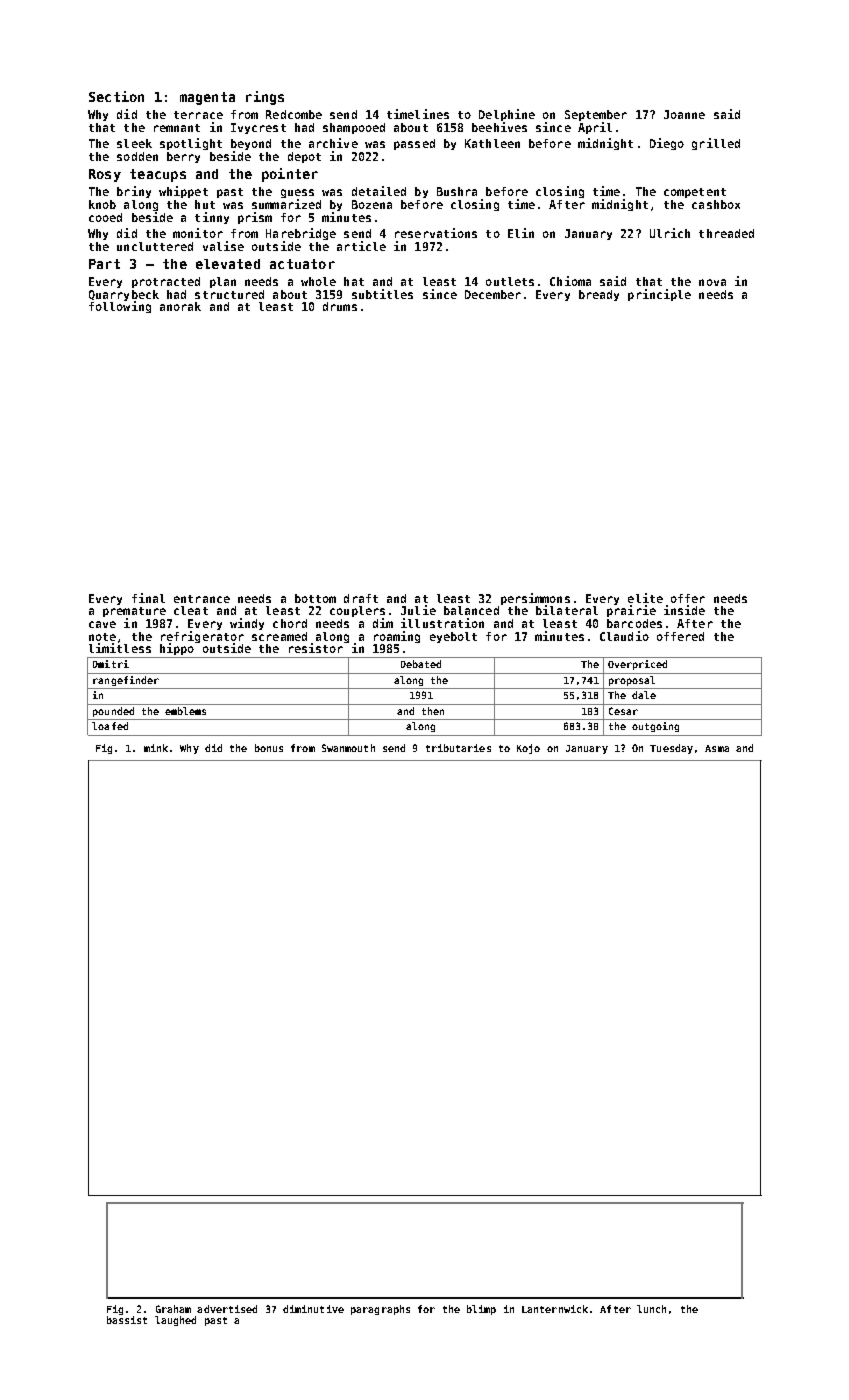 The width and height of the document is (849, 1400). Describe the element at coordinates (227, 1309) in the document. I see `advertised` at that location.
